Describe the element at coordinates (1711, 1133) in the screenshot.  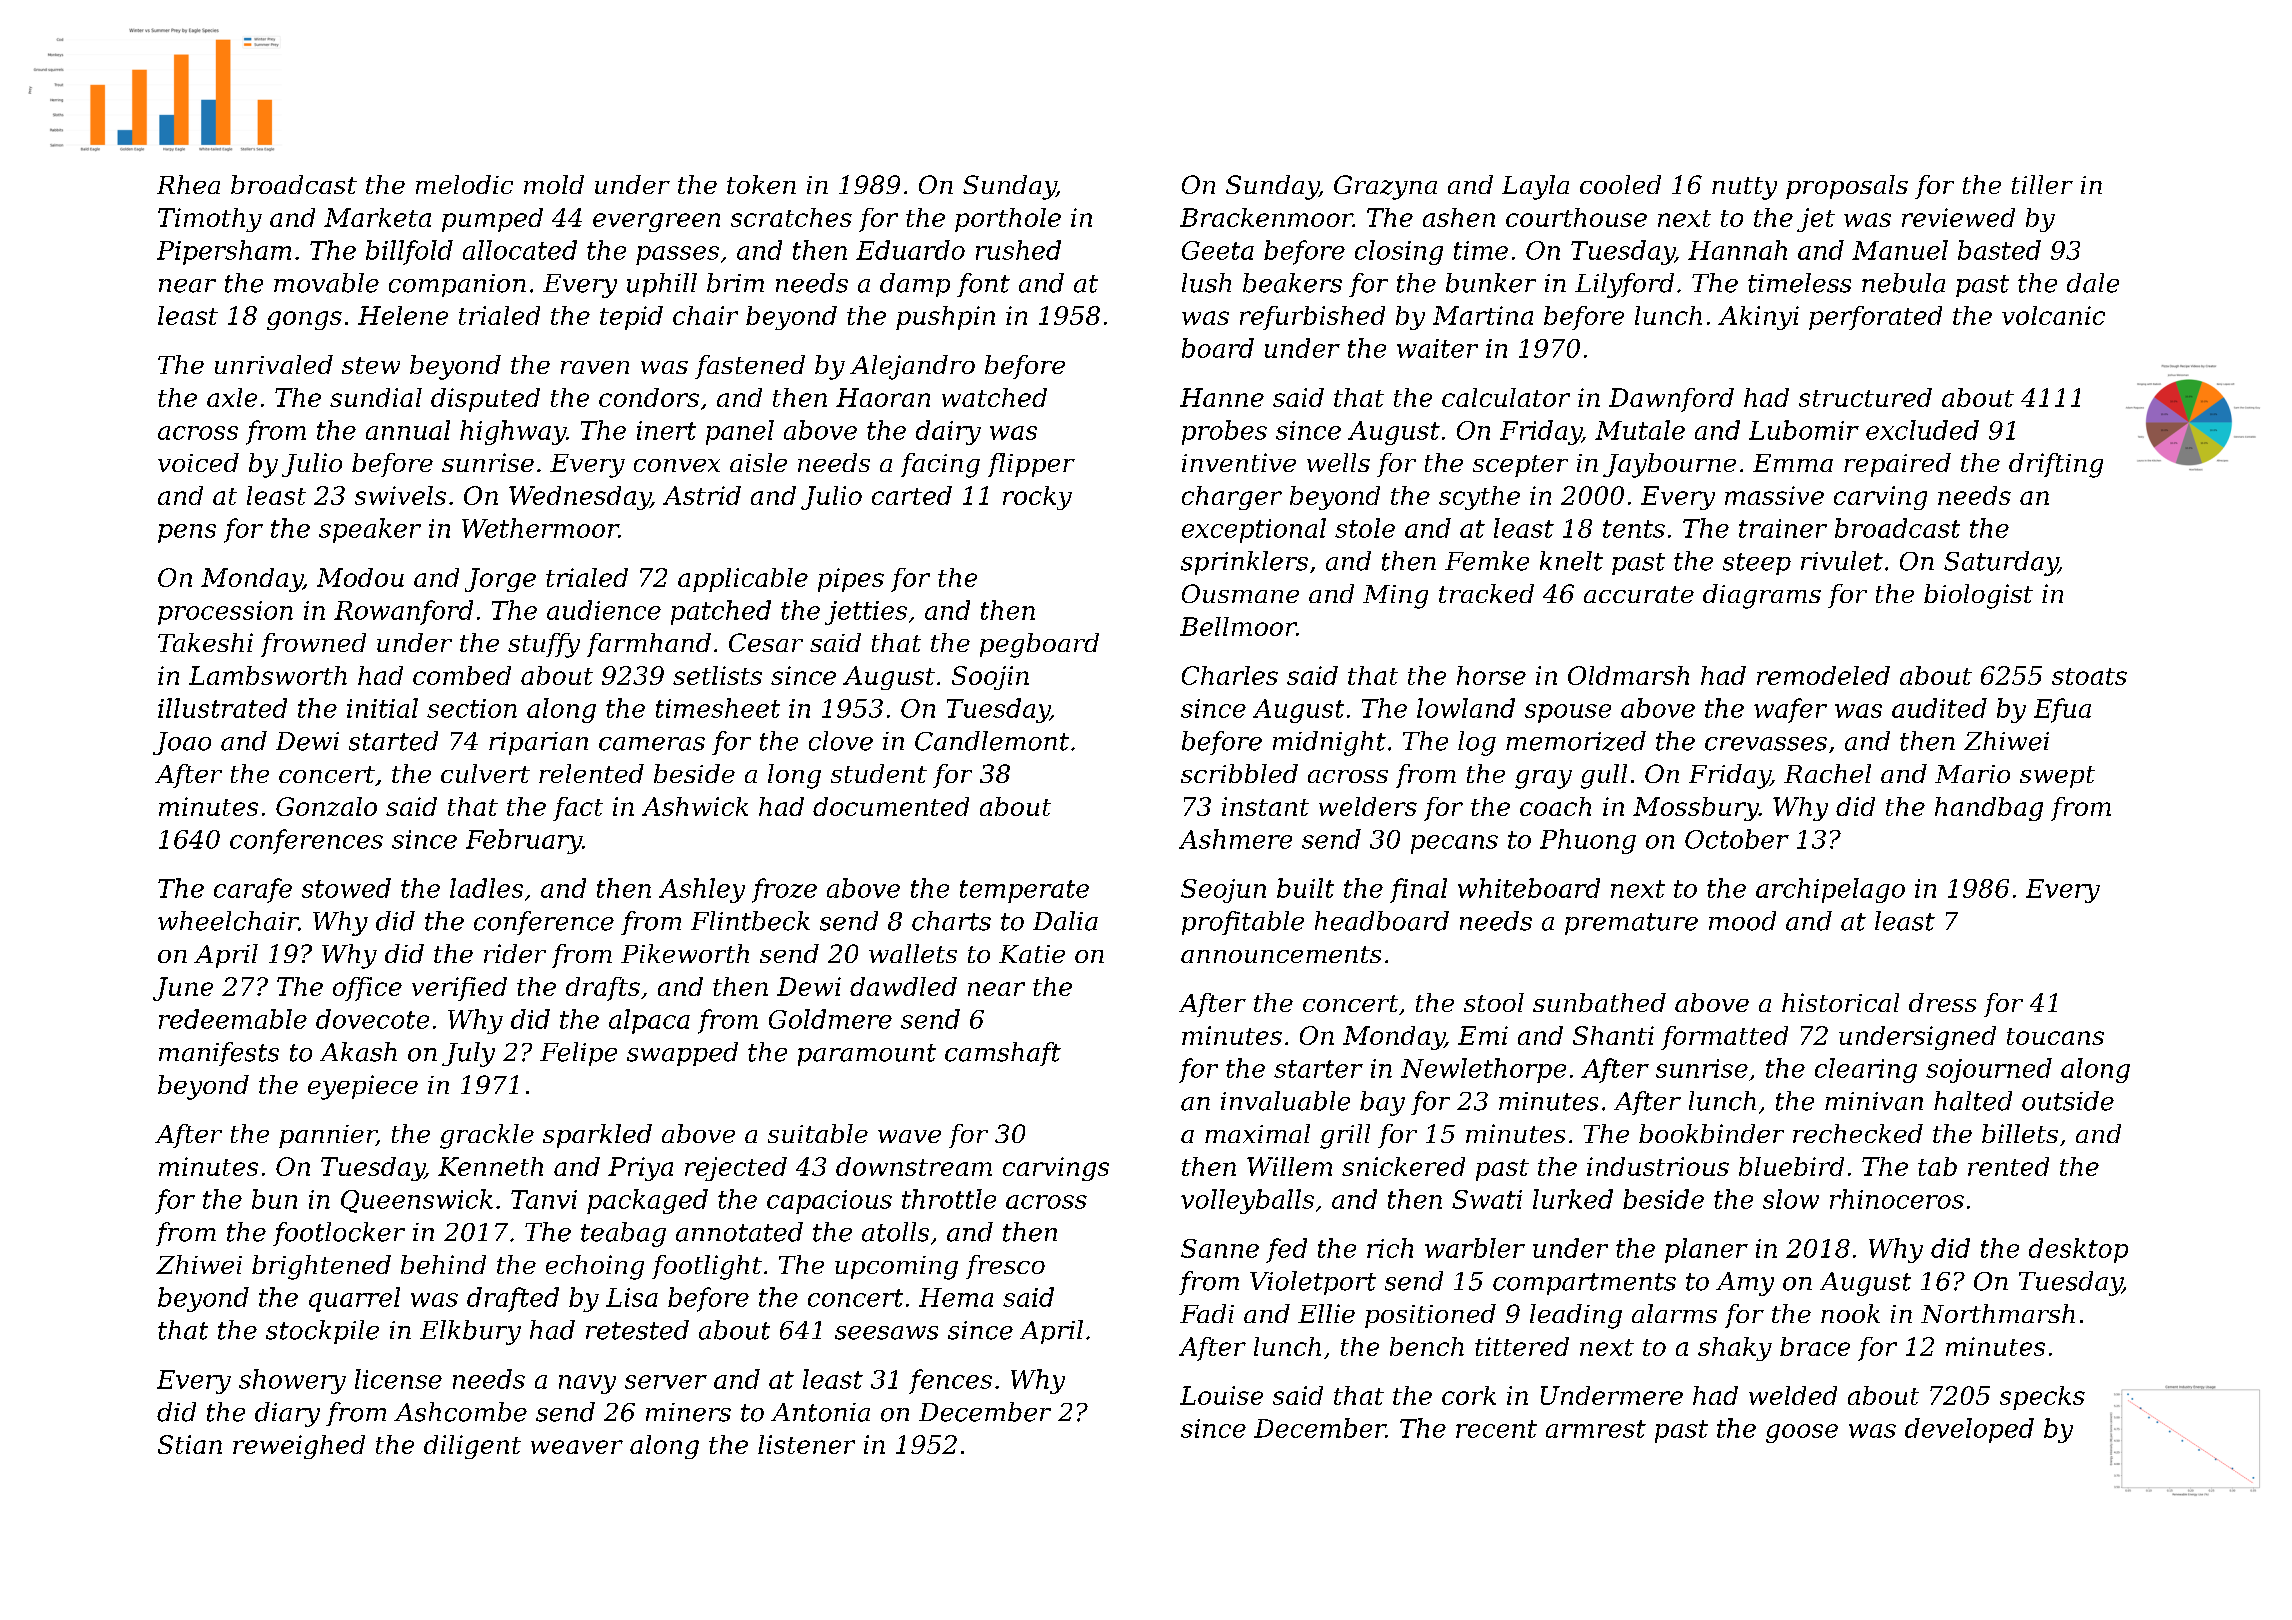
I see `bookbinder` at that location.
